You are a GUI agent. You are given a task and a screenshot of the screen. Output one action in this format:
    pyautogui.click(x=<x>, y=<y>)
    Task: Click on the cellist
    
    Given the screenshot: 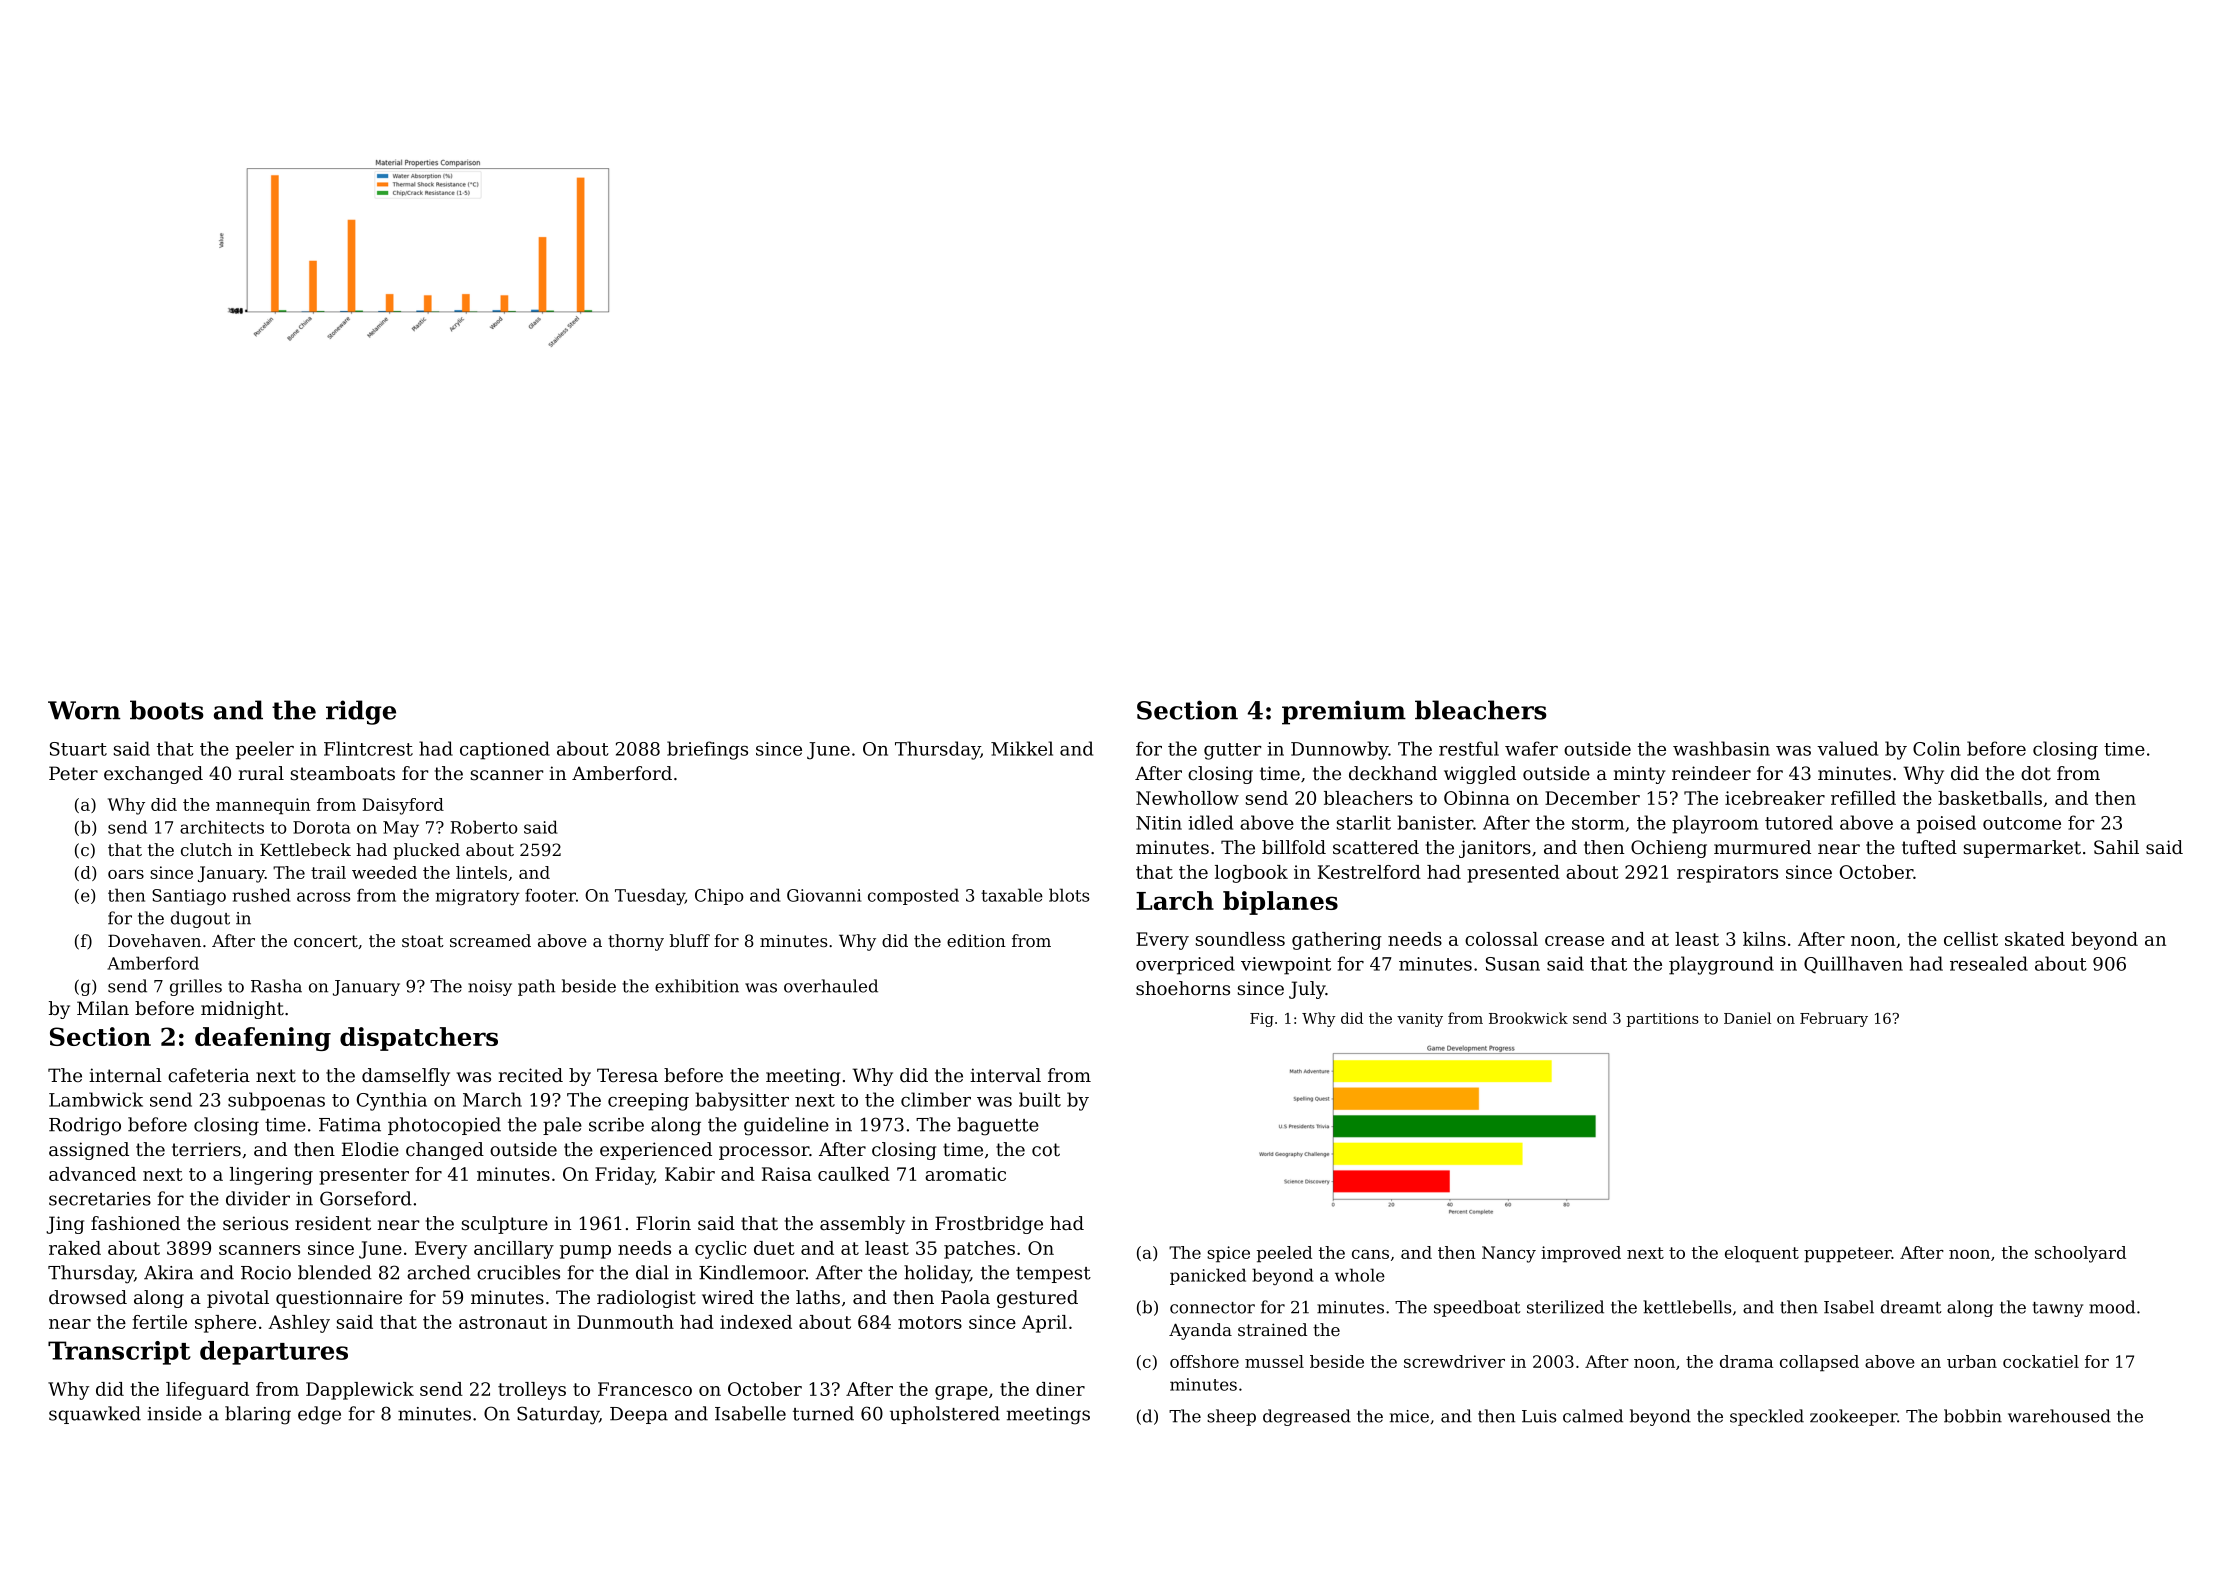 What is the action you would take?
    pyautogui.click(x=1971, y=939)
